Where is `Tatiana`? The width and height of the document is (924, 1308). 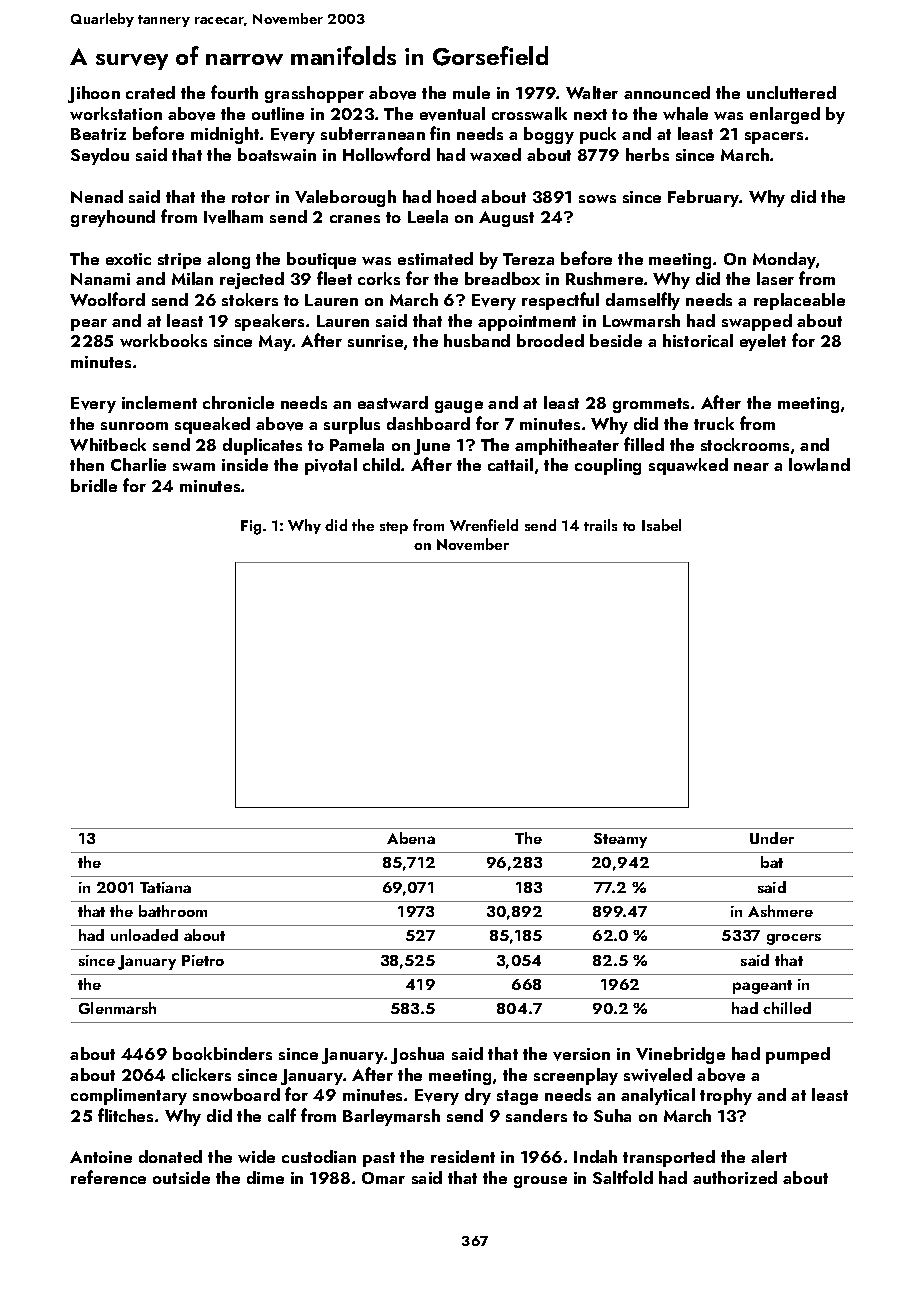
Tatiana is located at coordinates (165, 887).
